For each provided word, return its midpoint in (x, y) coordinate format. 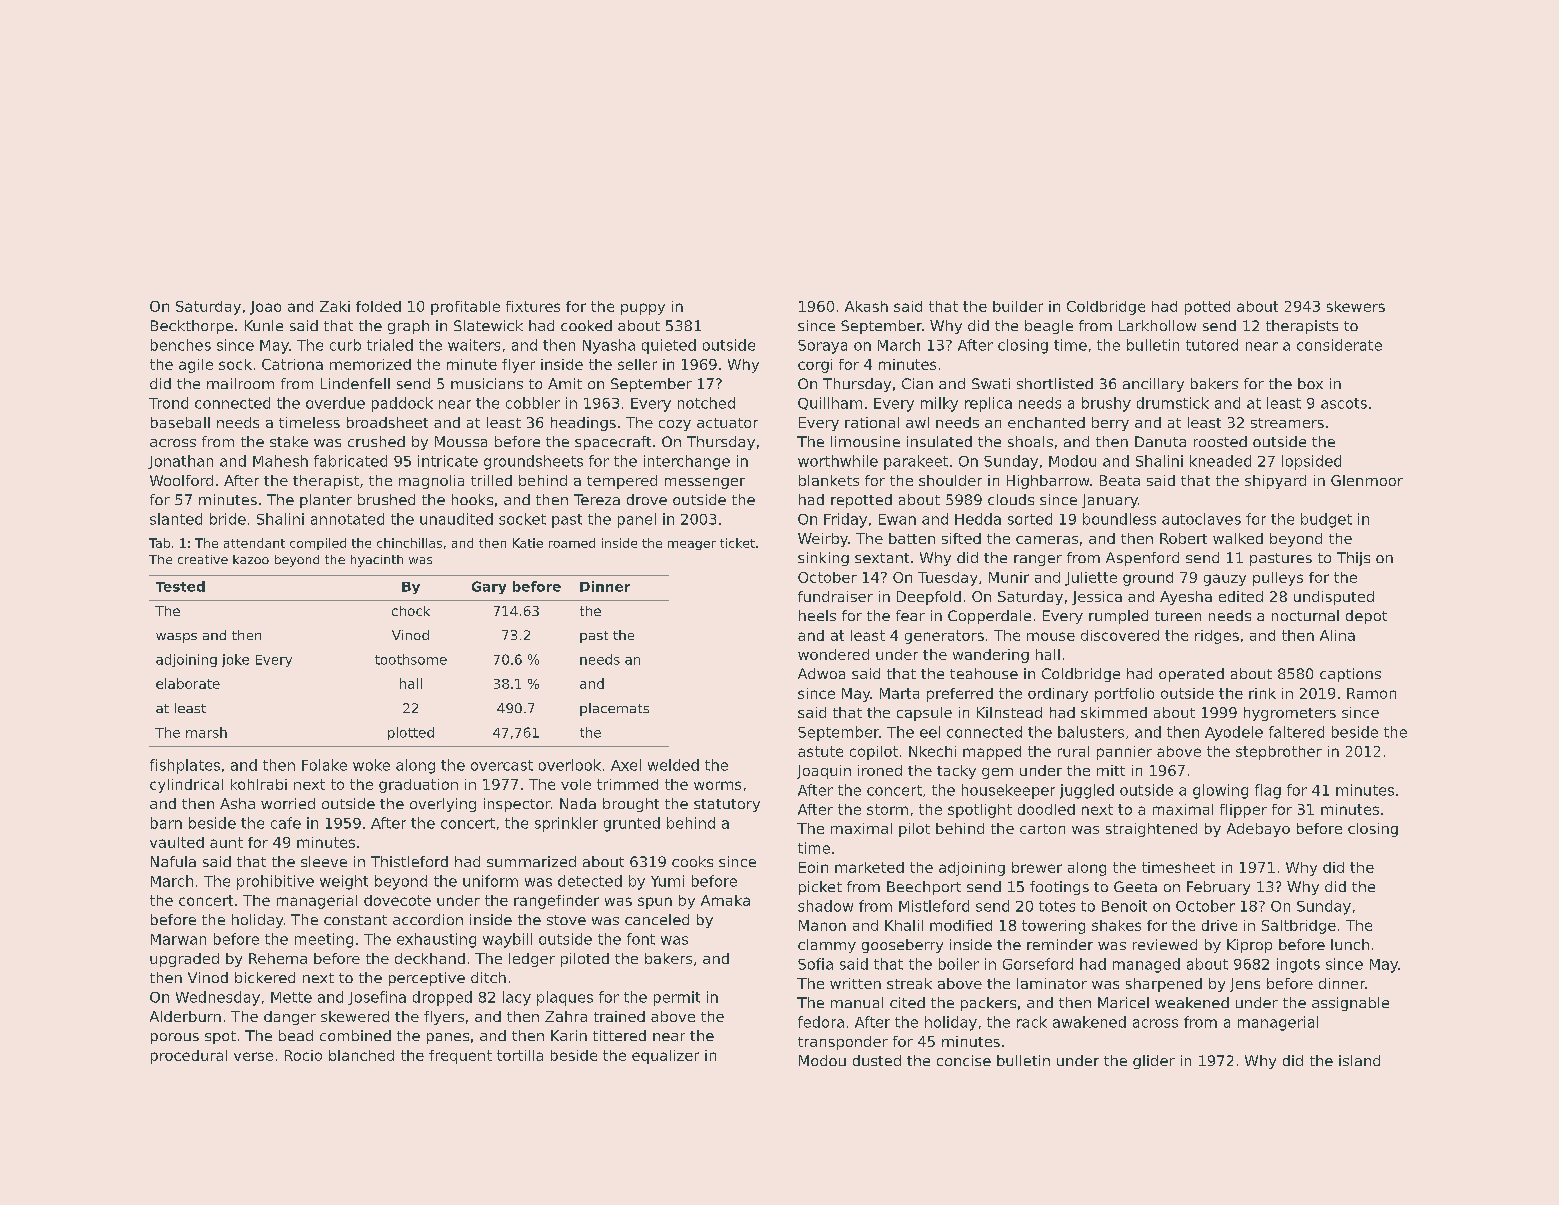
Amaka (725, 900)
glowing (1220, 791)
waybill (507, 940)
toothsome (411, 659)
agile (196, 366)
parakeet (916, 462)
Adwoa (821, 673)
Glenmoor (1367, 480)
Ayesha (1186, 598)
